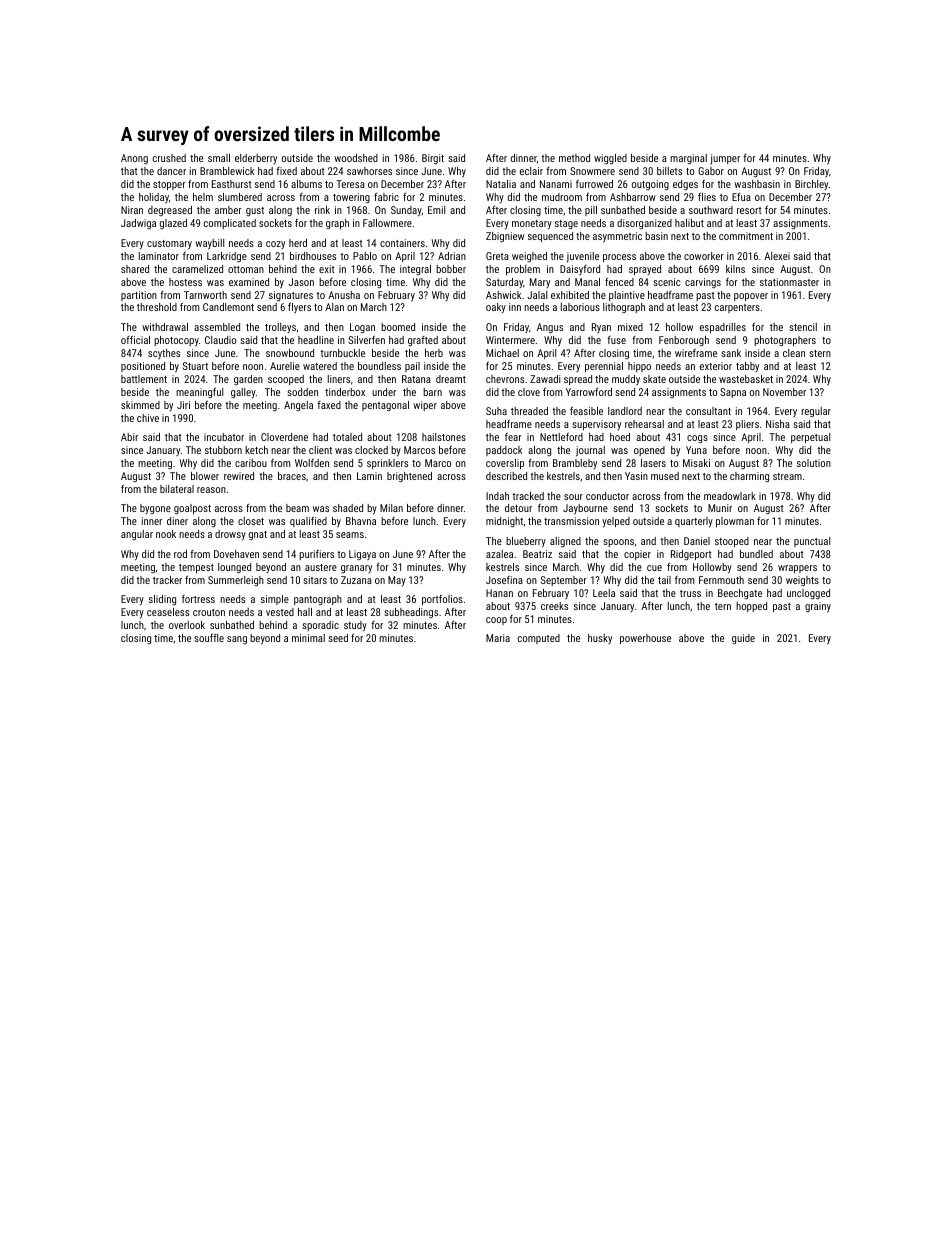 The height and width of the page is (1233, 952). I want to click on fortress, so click(198, 599).
